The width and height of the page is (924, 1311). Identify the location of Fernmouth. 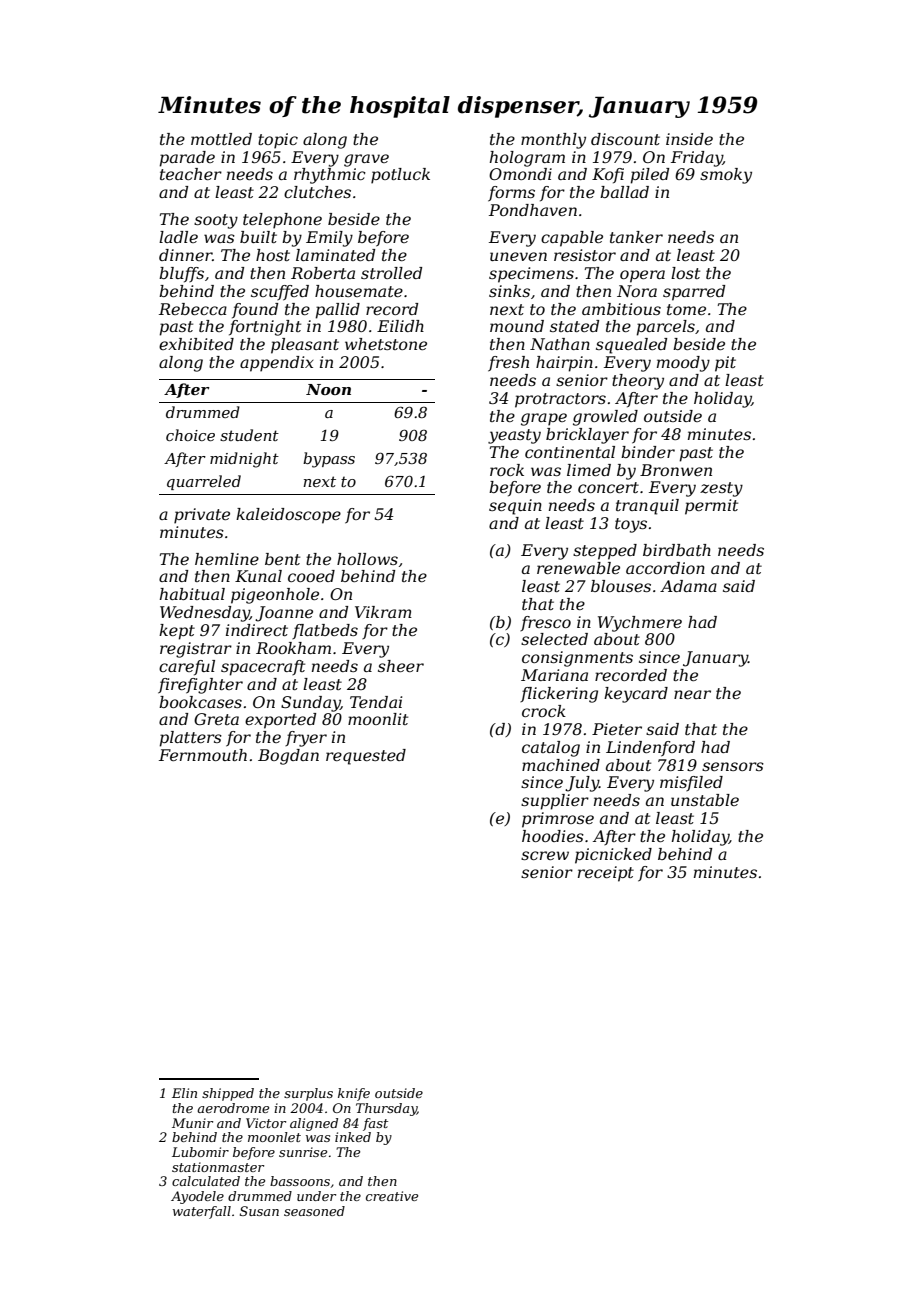
(203, 755).
